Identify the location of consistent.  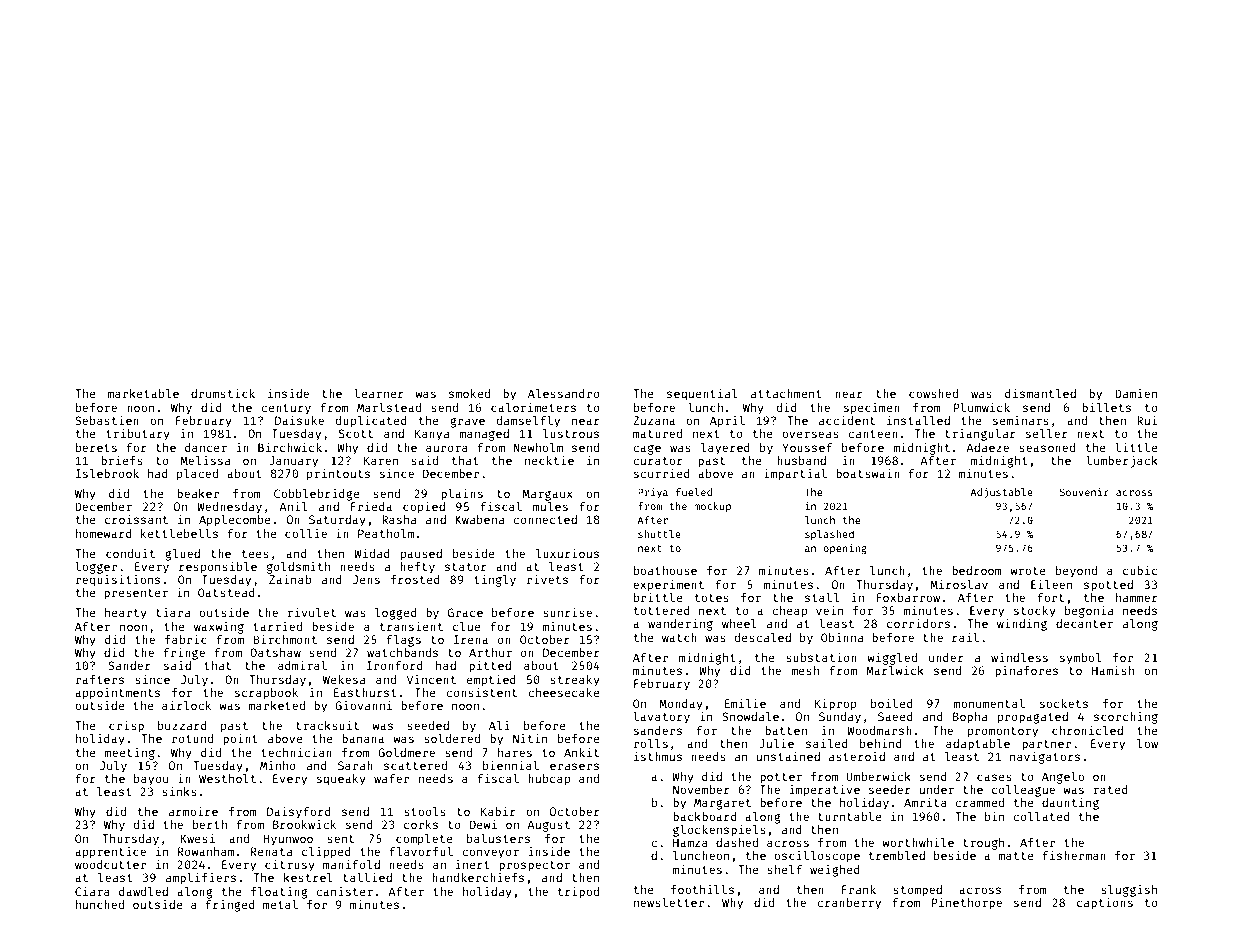
(481, 692).
